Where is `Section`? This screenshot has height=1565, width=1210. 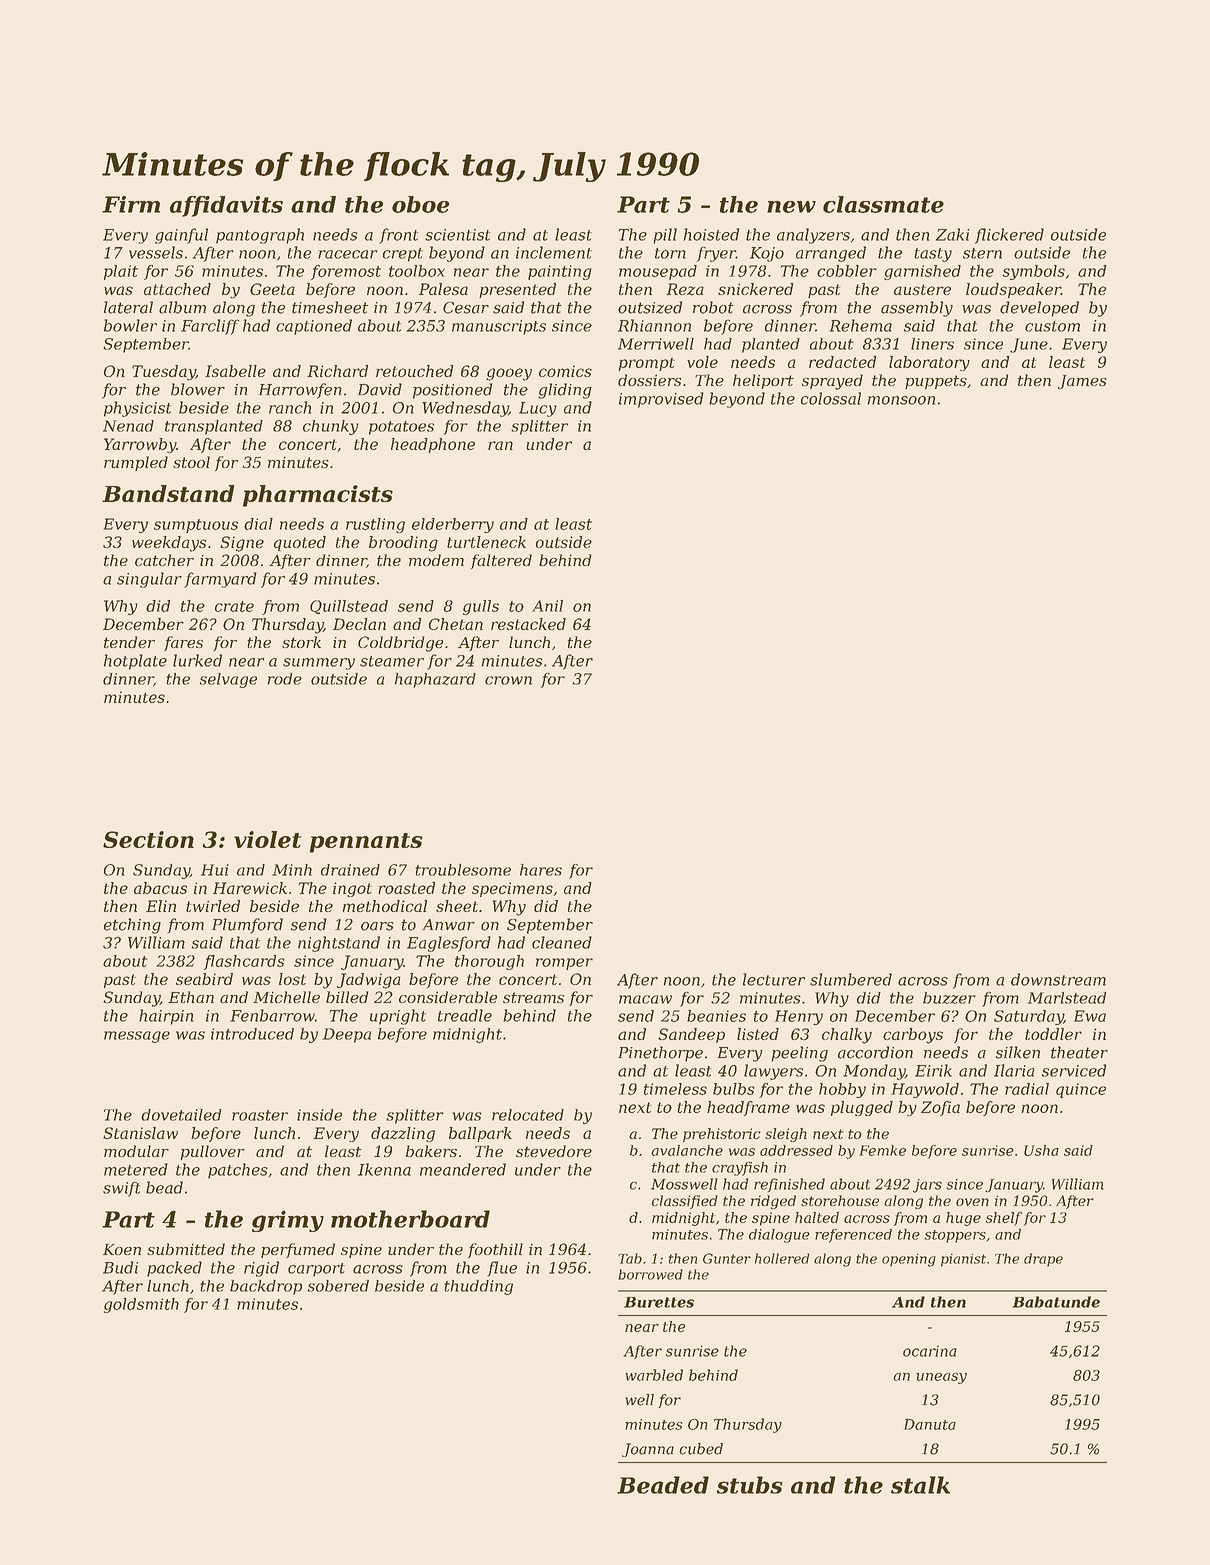
Section is located at coordinates (148, 839).
